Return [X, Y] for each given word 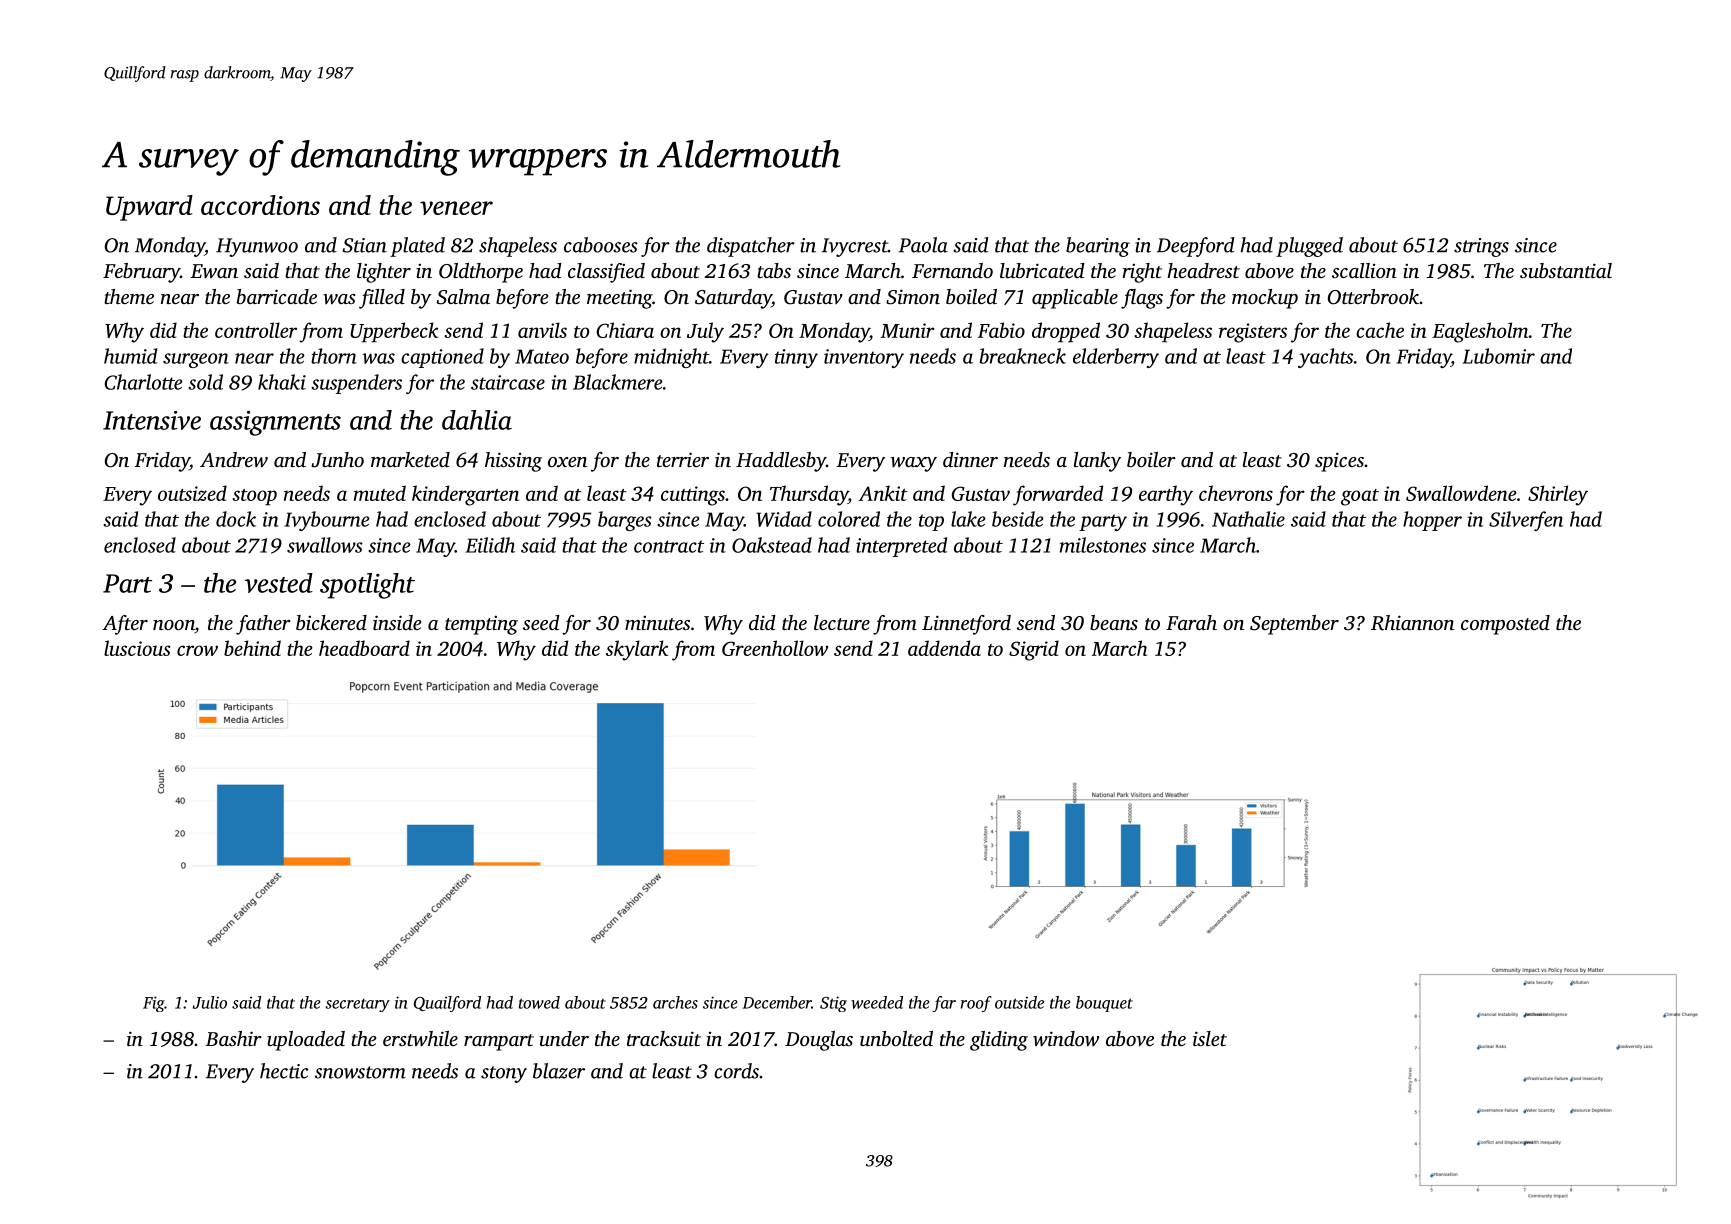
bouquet [1104, 1004]
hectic [284, 1071]
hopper [1432, 521]
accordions [260, 205]
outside [1019, 1002]
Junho [337, 460]
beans [1114, 622]
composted [1505, 625]
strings [1481, 247]
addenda [944, 648]
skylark [637, 650]
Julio [210, 1002]
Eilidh [490, 545]
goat [1360, 497]
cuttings [693, 496]
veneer [456, 208]
